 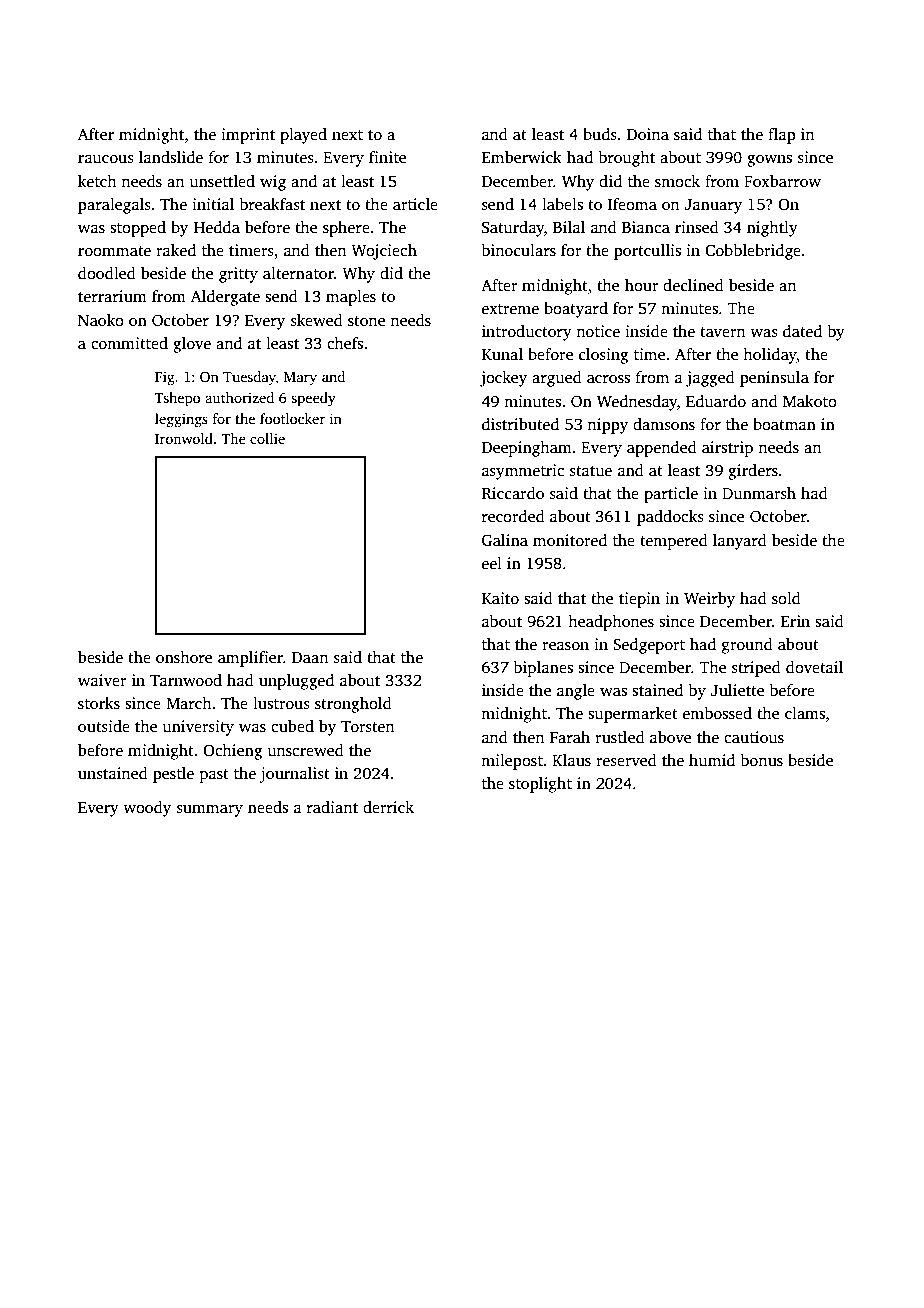 What do you see at coordinates (648, 134) in the screenshot?
I see `Doina` at bounding box center [648, 134].
